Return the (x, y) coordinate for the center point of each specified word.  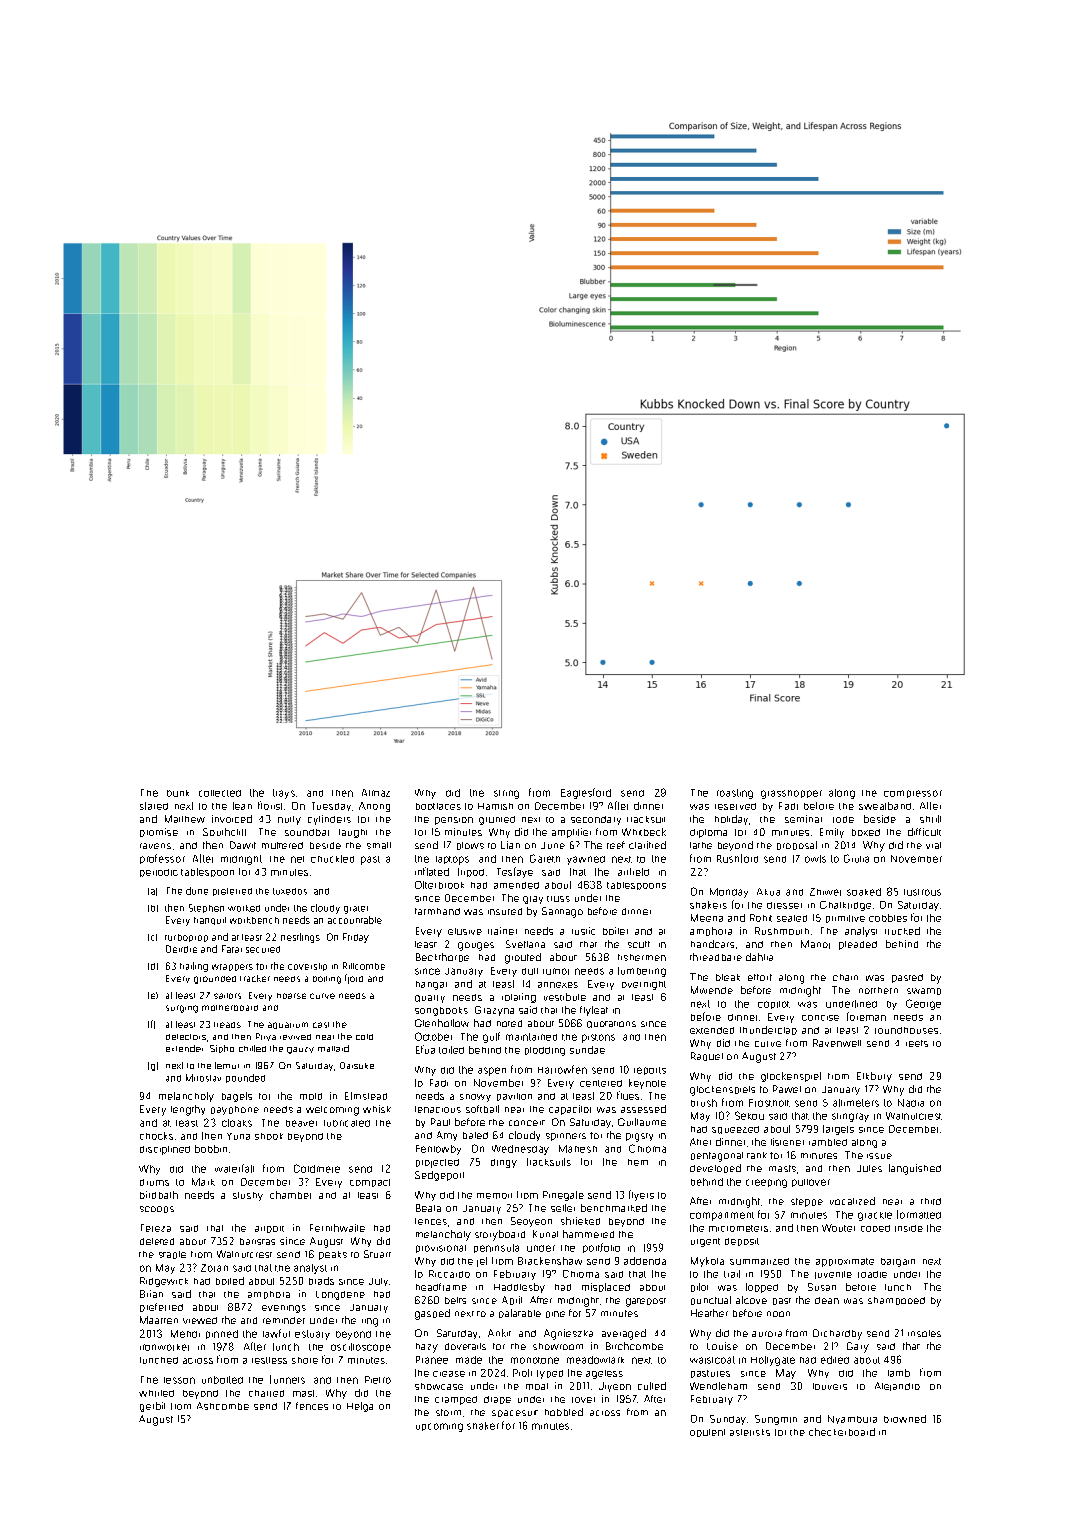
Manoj (815, 944)
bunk (178, 793)
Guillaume (642, 1122)
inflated (432, 871)
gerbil (152, 1407)
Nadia (911, 1103)
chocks (156, 1136)
